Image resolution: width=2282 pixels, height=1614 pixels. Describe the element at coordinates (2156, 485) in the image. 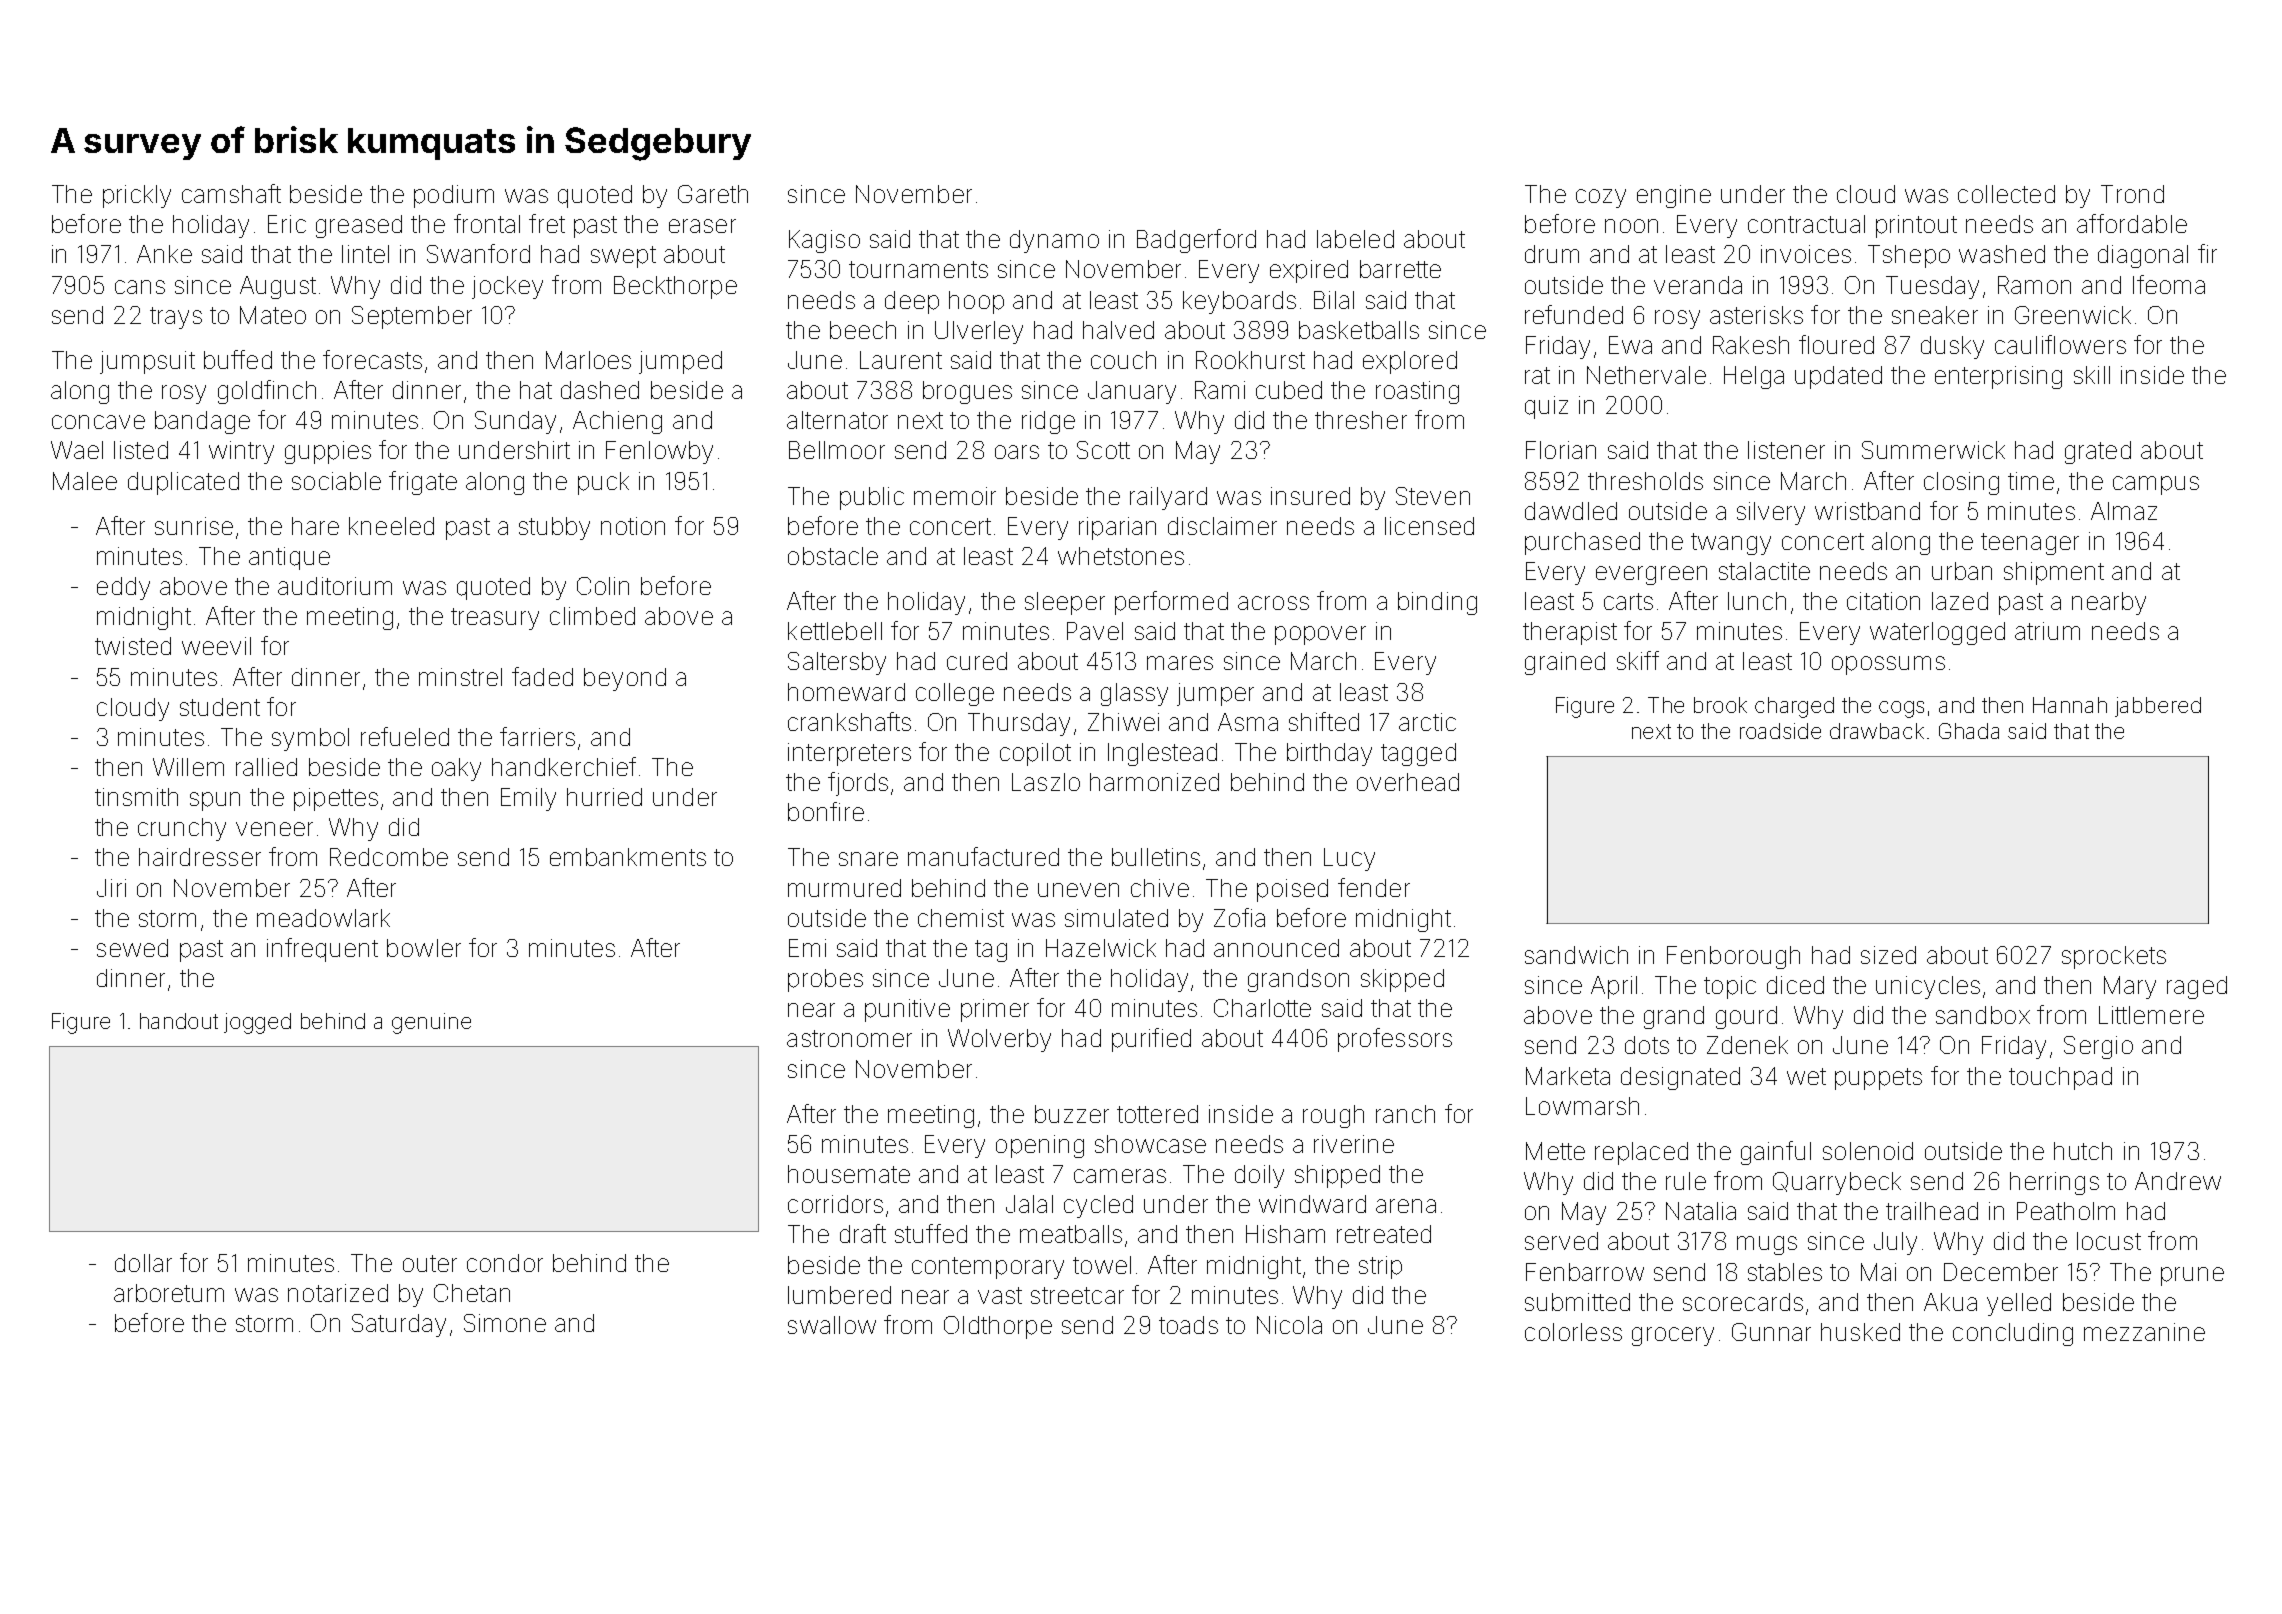

I see `campus` at that location.
